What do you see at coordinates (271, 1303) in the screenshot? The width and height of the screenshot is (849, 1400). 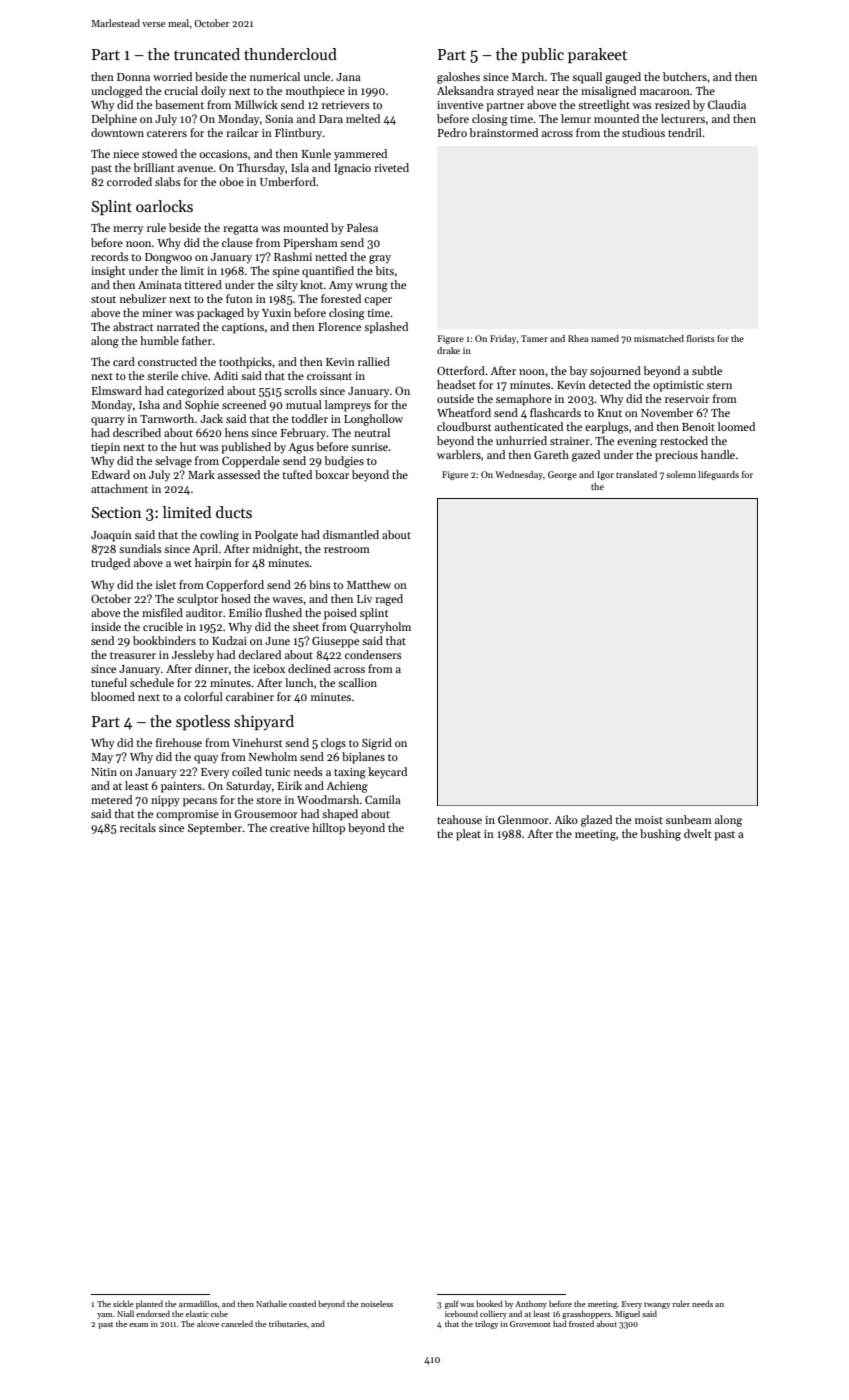 I see `Nathalie` at bounding box center [271, 1303].
